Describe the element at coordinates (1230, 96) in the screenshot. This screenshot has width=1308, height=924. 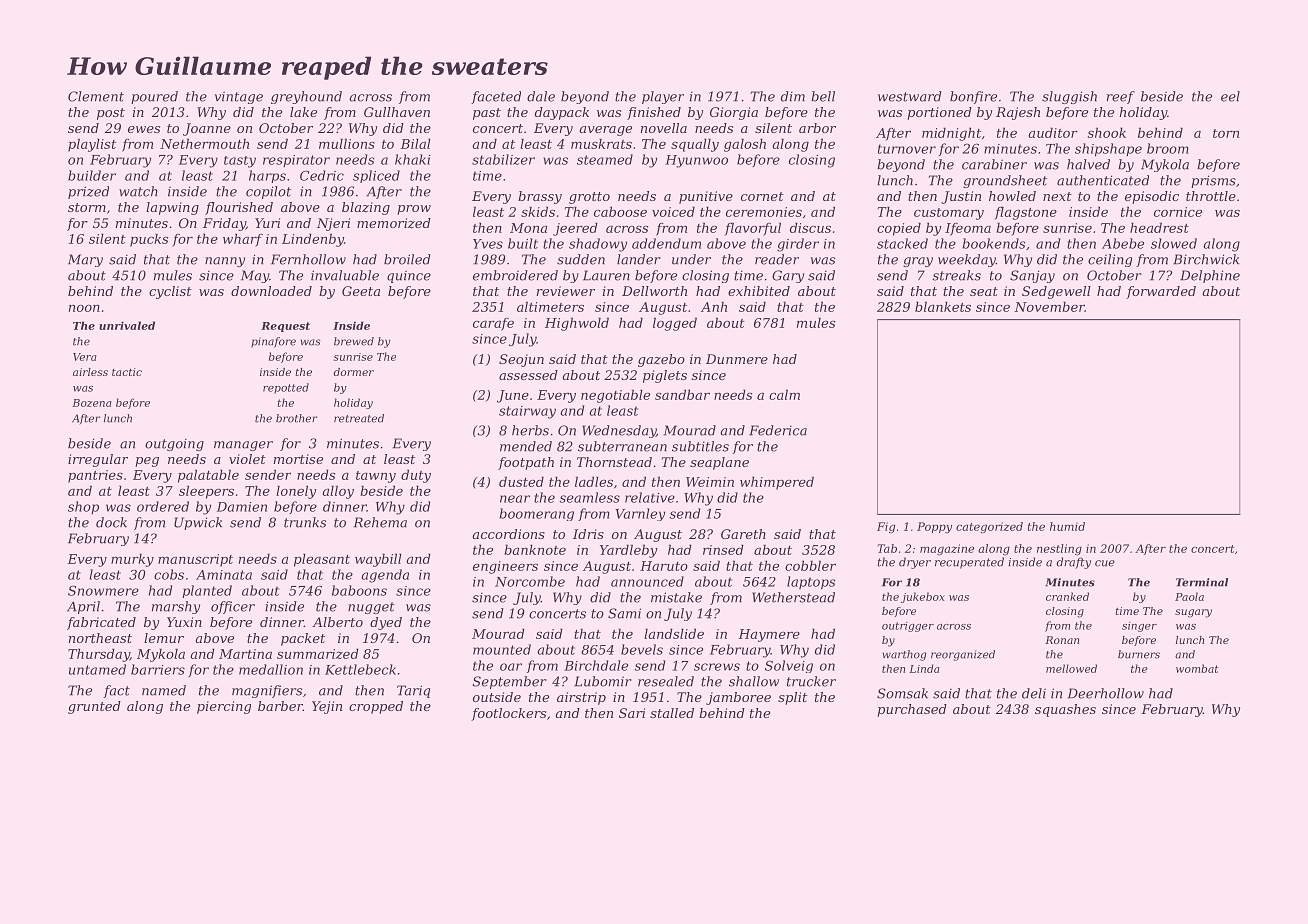
I see `eel` at that location.
